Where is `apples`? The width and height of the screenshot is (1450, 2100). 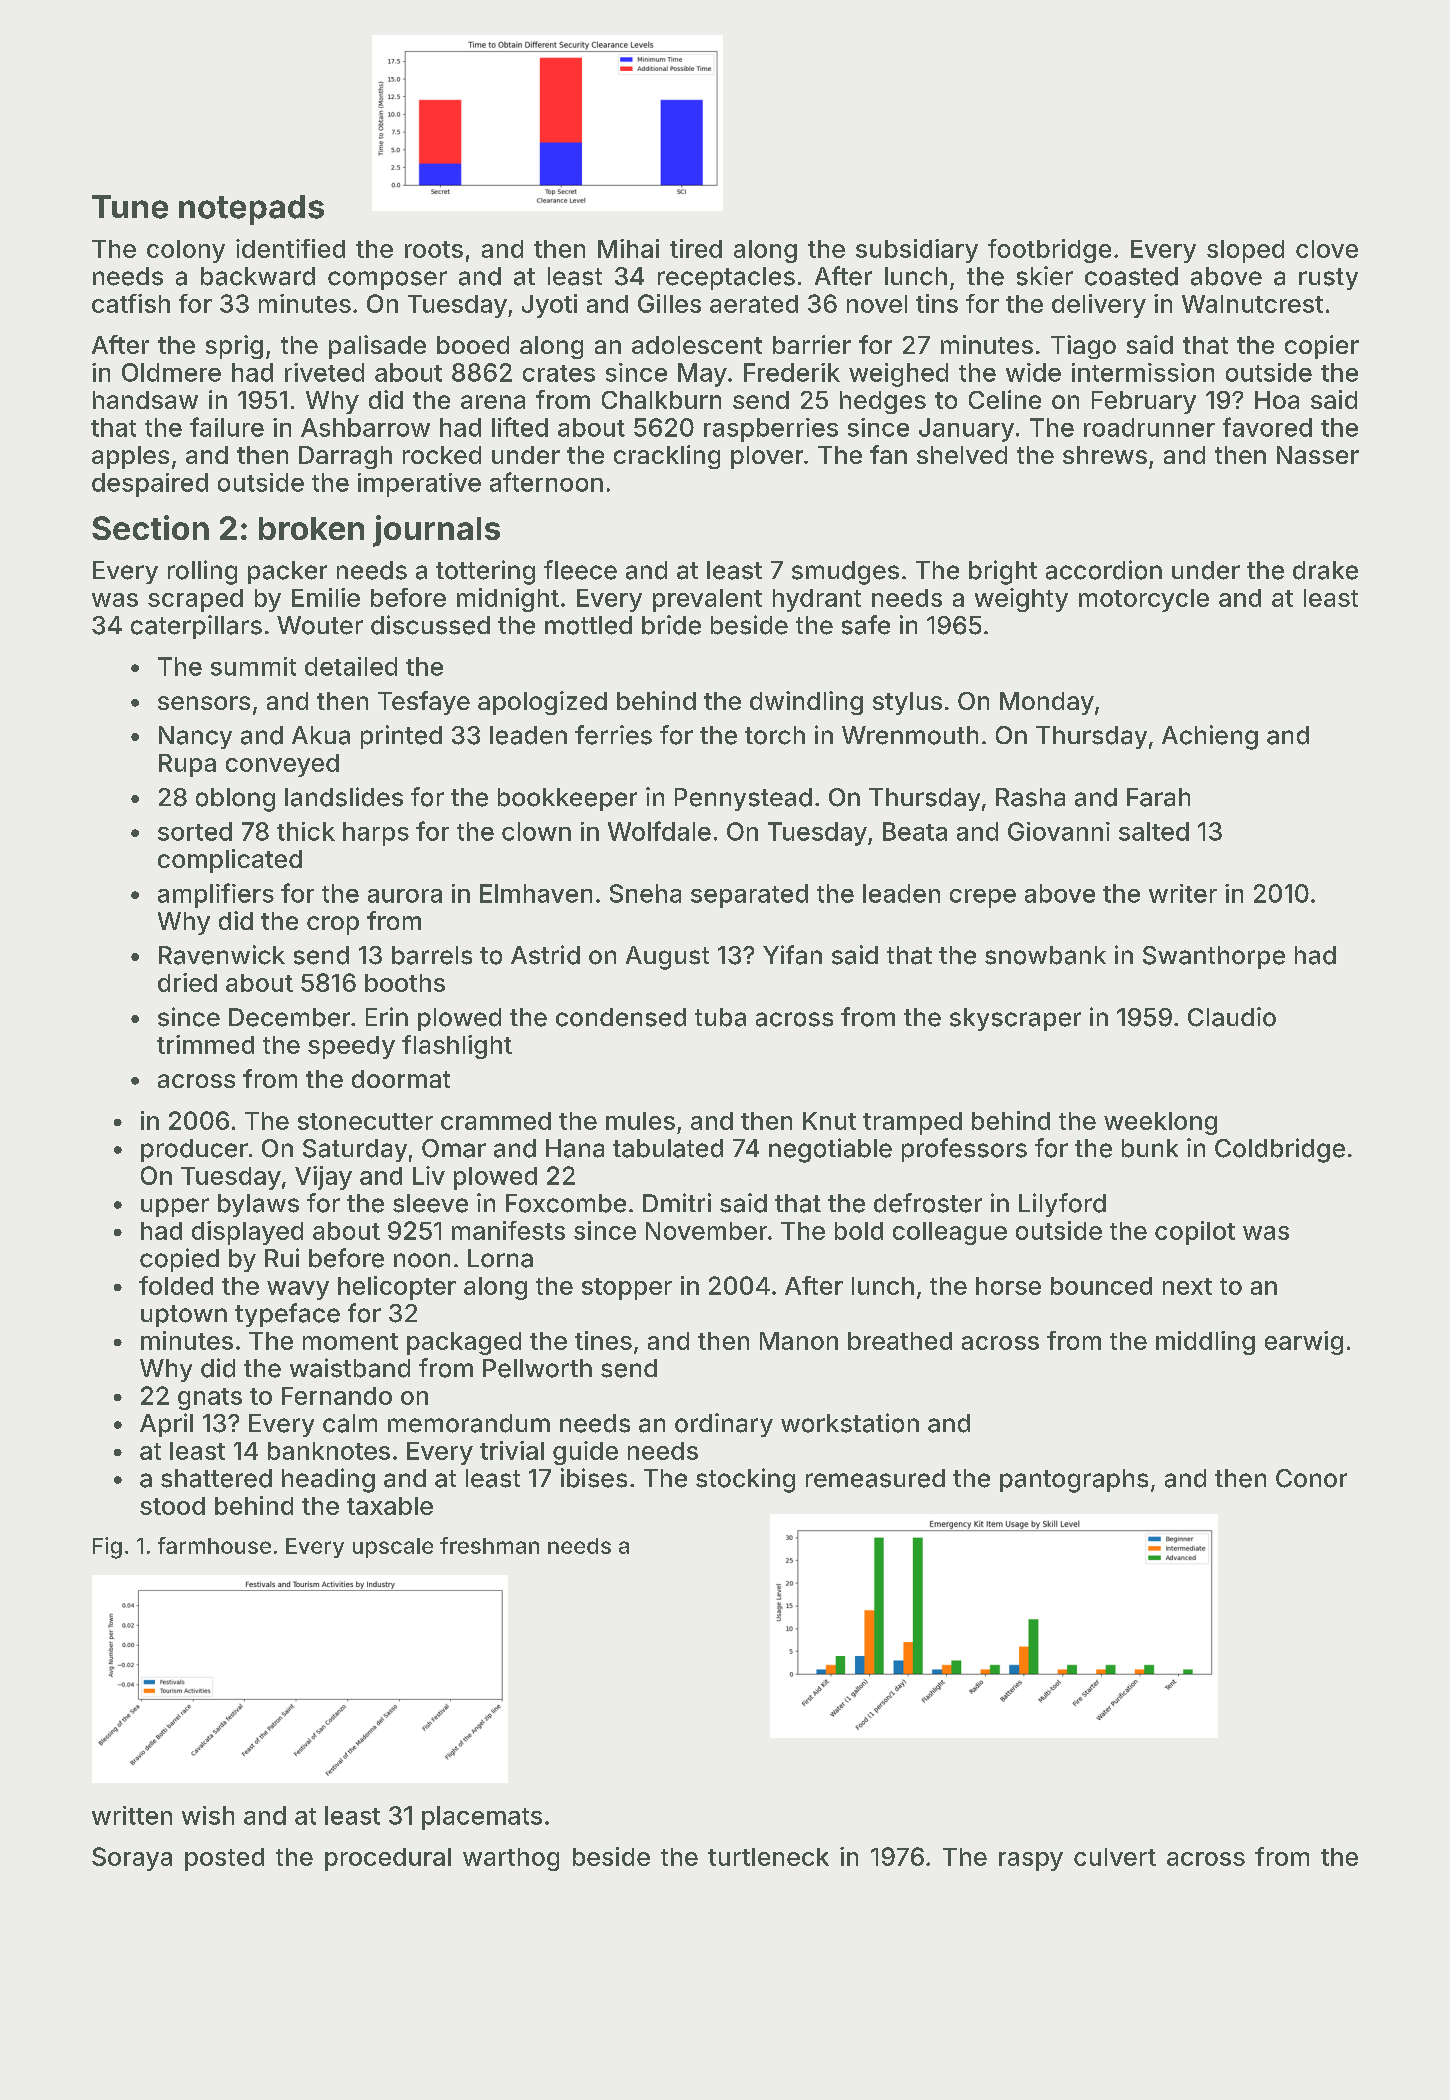
apples is located at coordinates (130, 457).
